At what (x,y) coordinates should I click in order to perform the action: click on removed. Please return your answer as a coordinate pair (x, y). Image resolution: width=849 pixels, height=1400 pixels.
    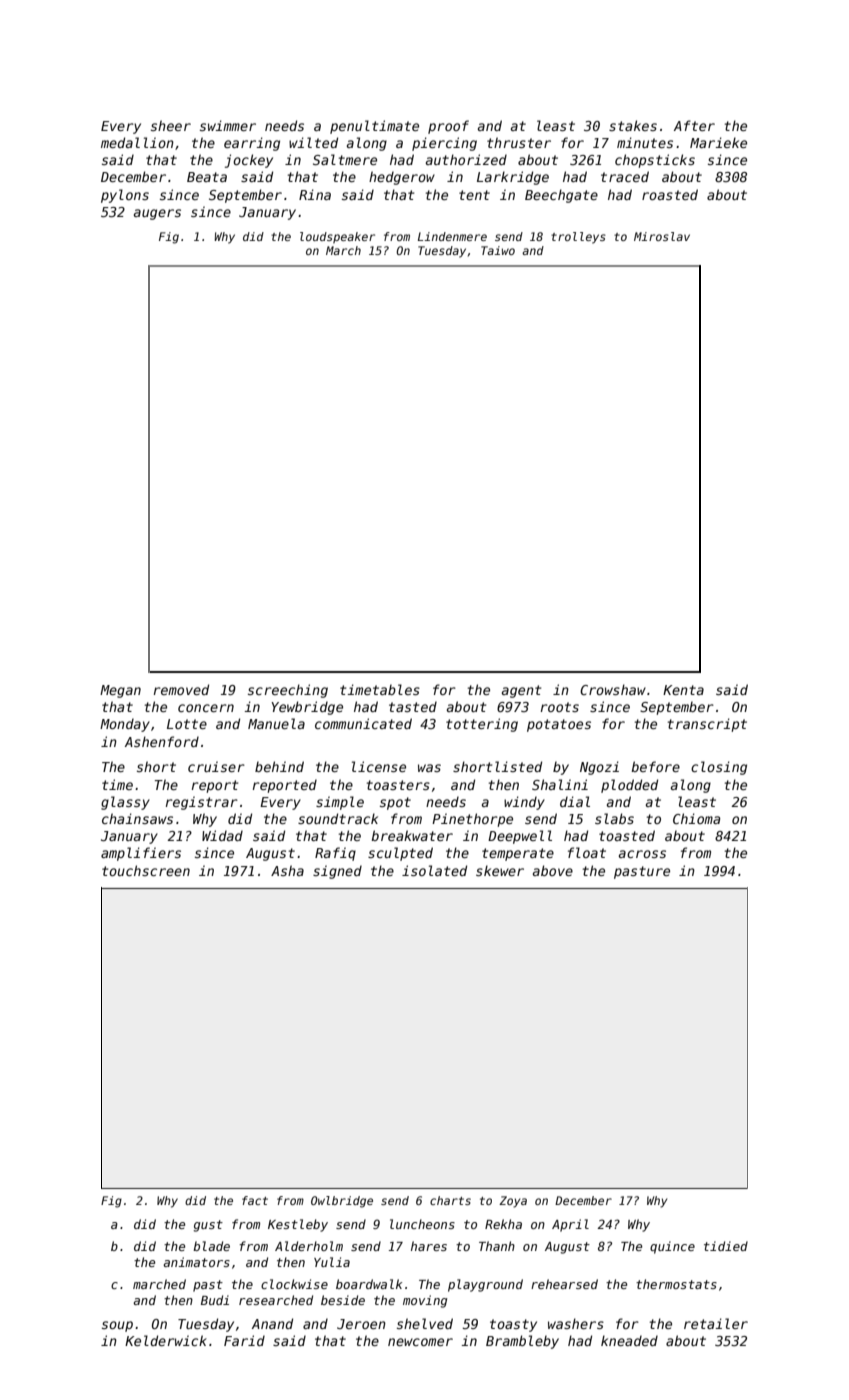
    Looking at the image, I should click on (181, 689).
